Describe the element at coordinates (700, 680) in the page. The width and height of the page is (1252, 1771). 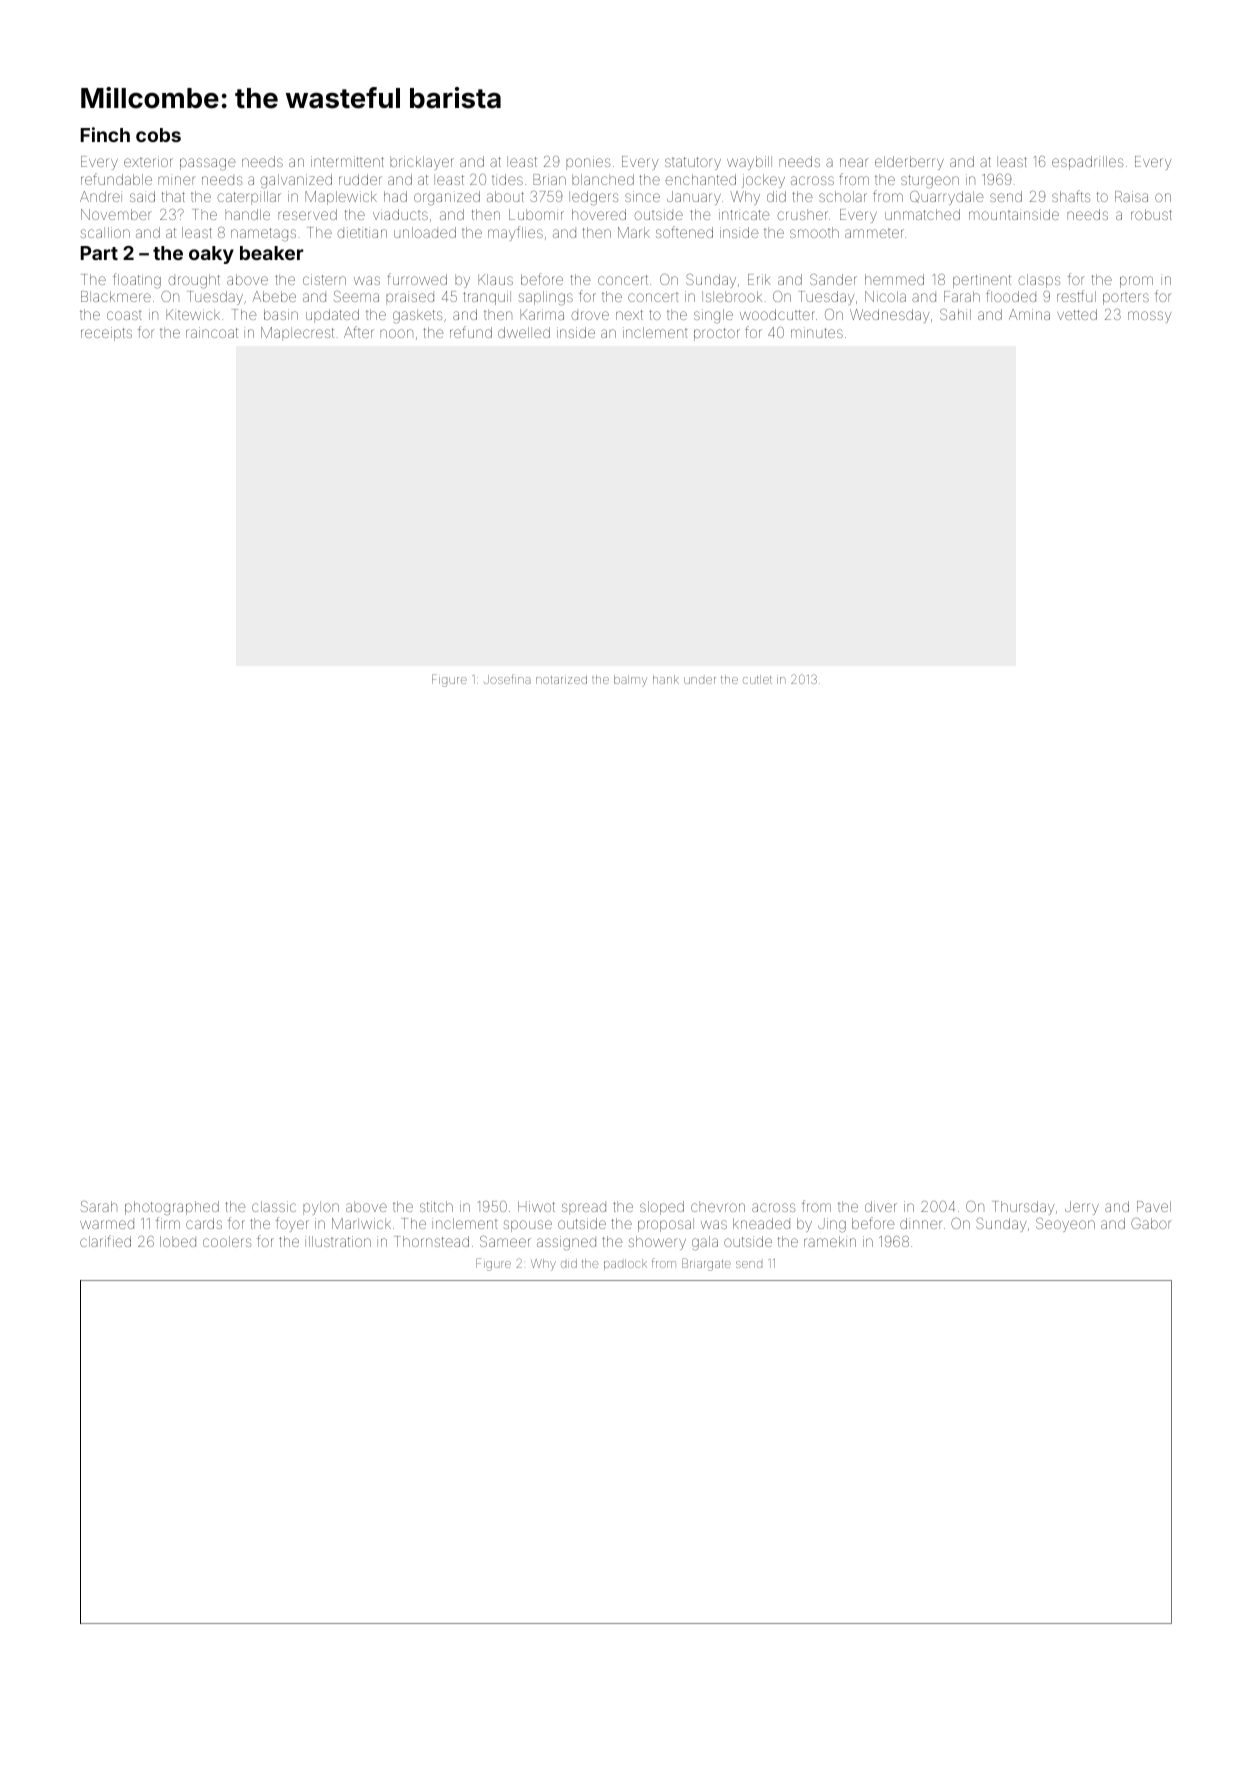
I see `under` at that location.
